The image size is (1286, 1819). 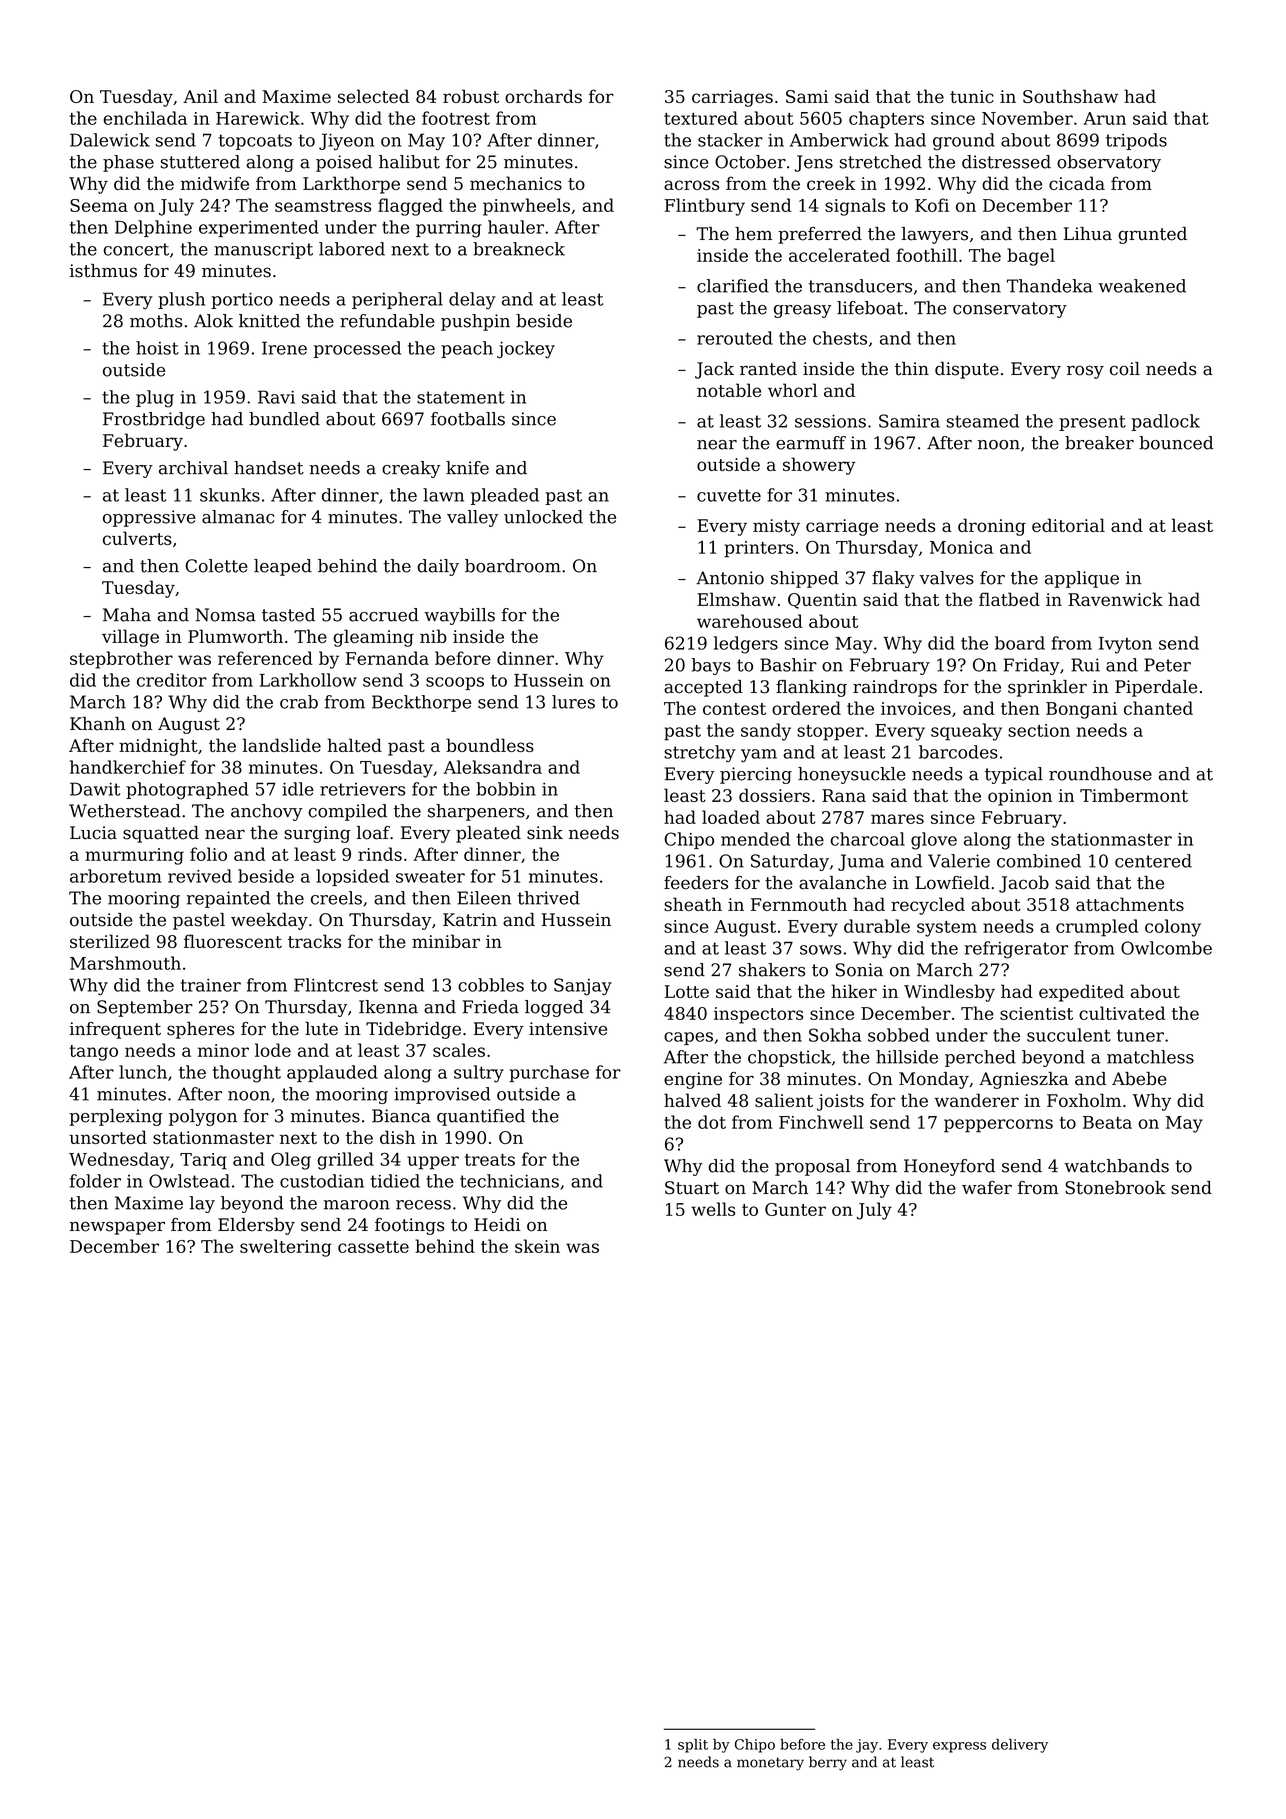 I want to click on thin, so click(x=912, y=369).
